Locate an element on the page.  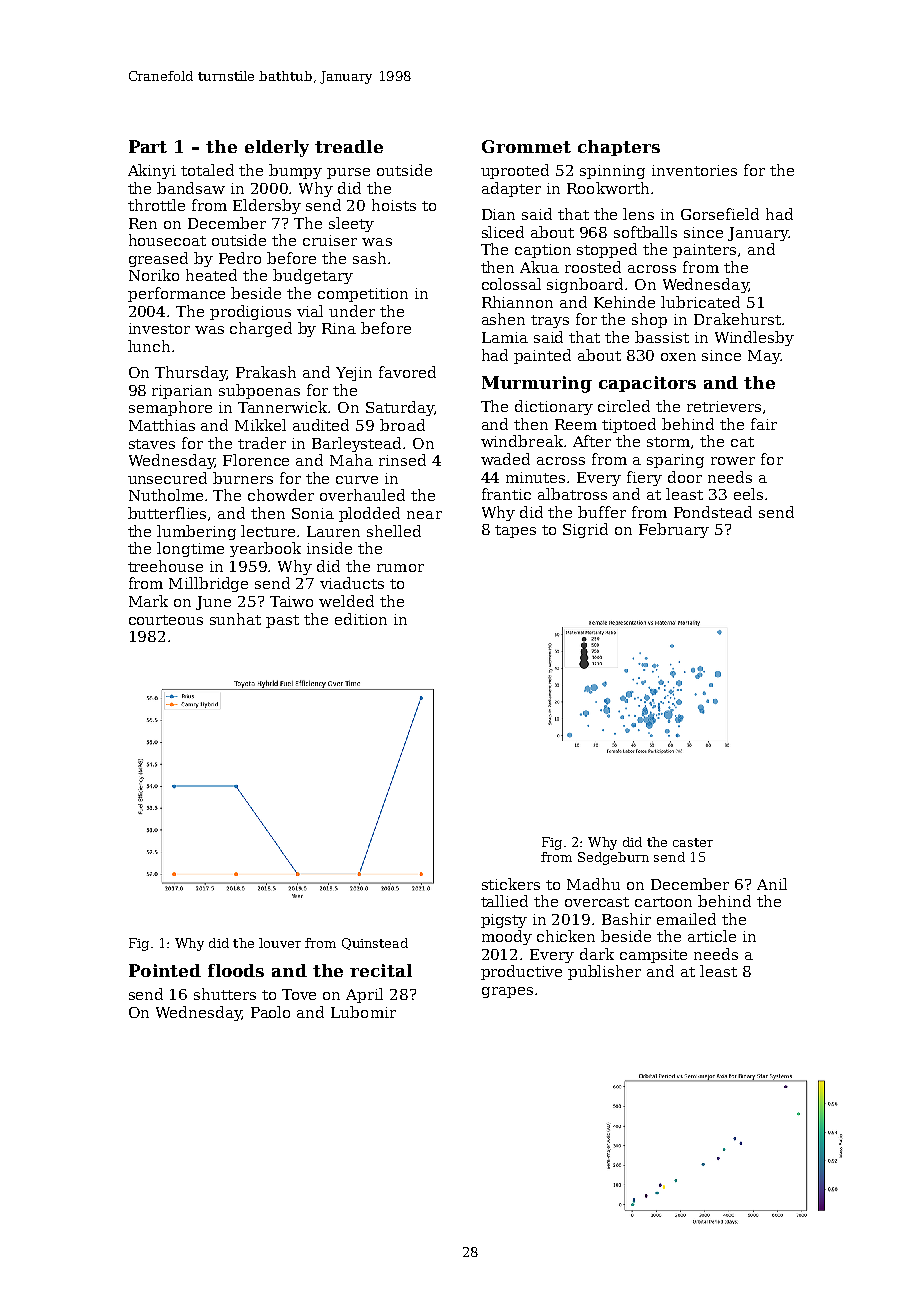
inventories is located at coordinates (694, 170).
